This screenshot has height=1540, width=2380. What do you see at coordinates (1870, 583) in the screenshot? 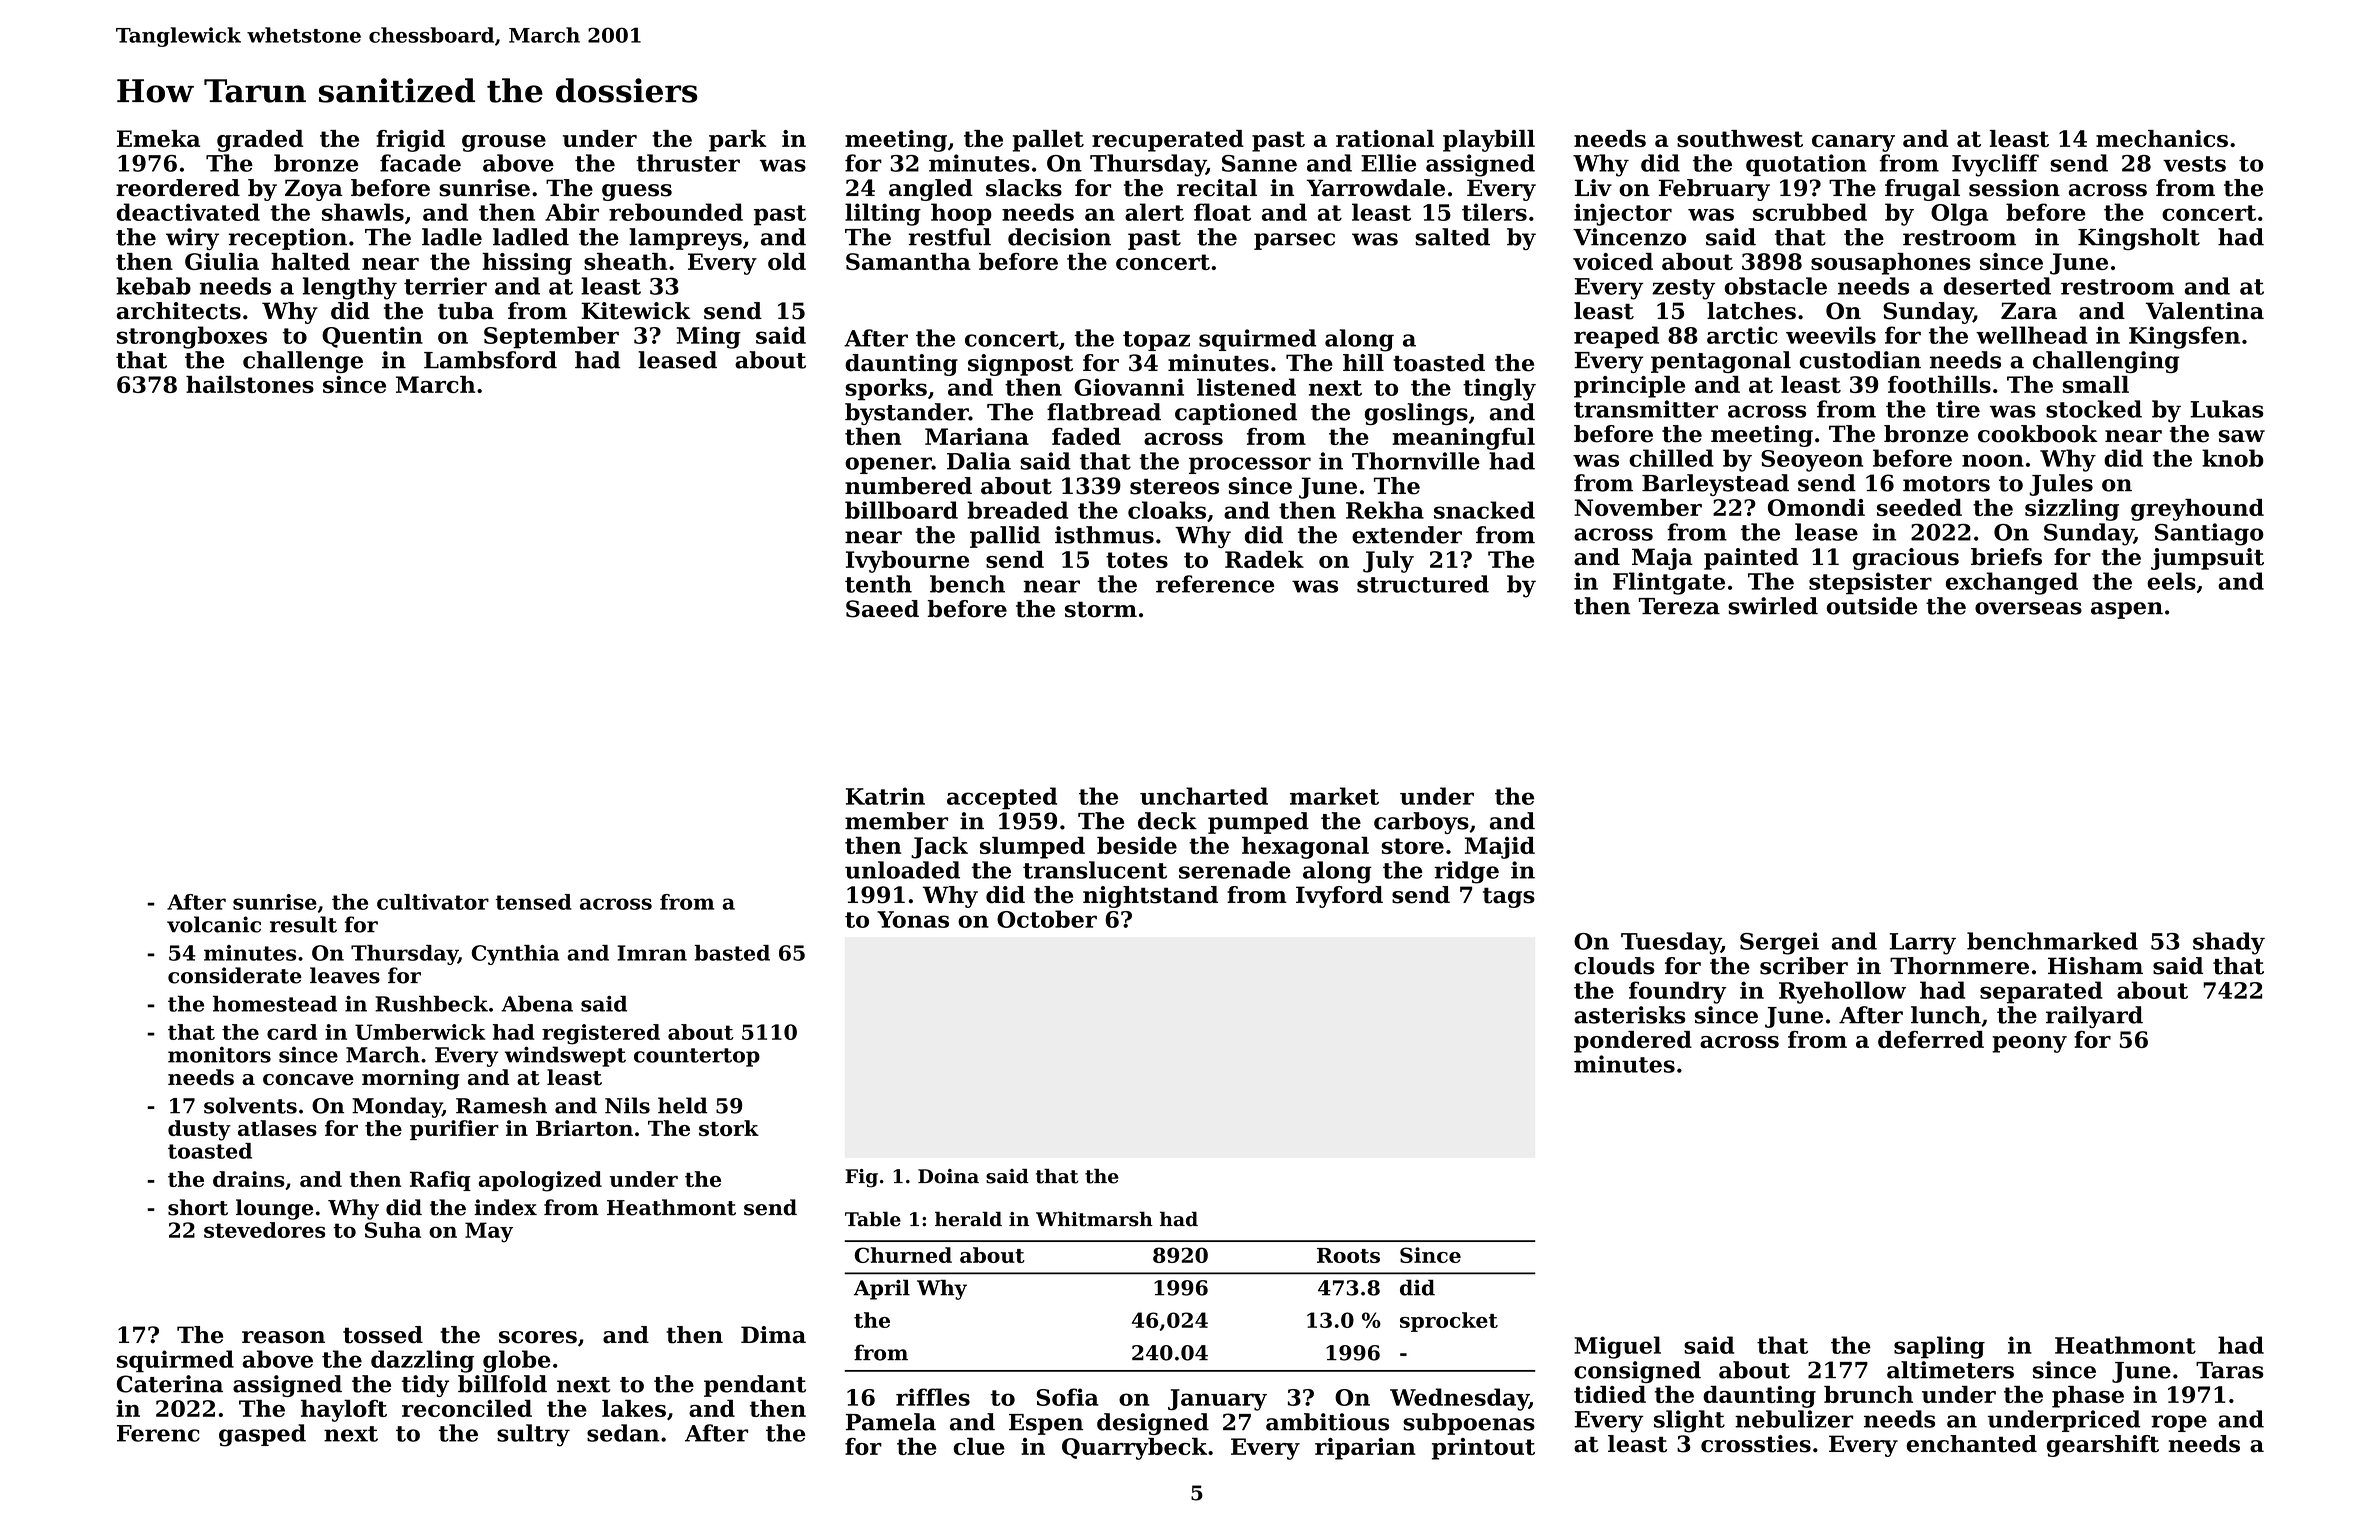
I see `stepsister` at bounding box center [1870, 583].
